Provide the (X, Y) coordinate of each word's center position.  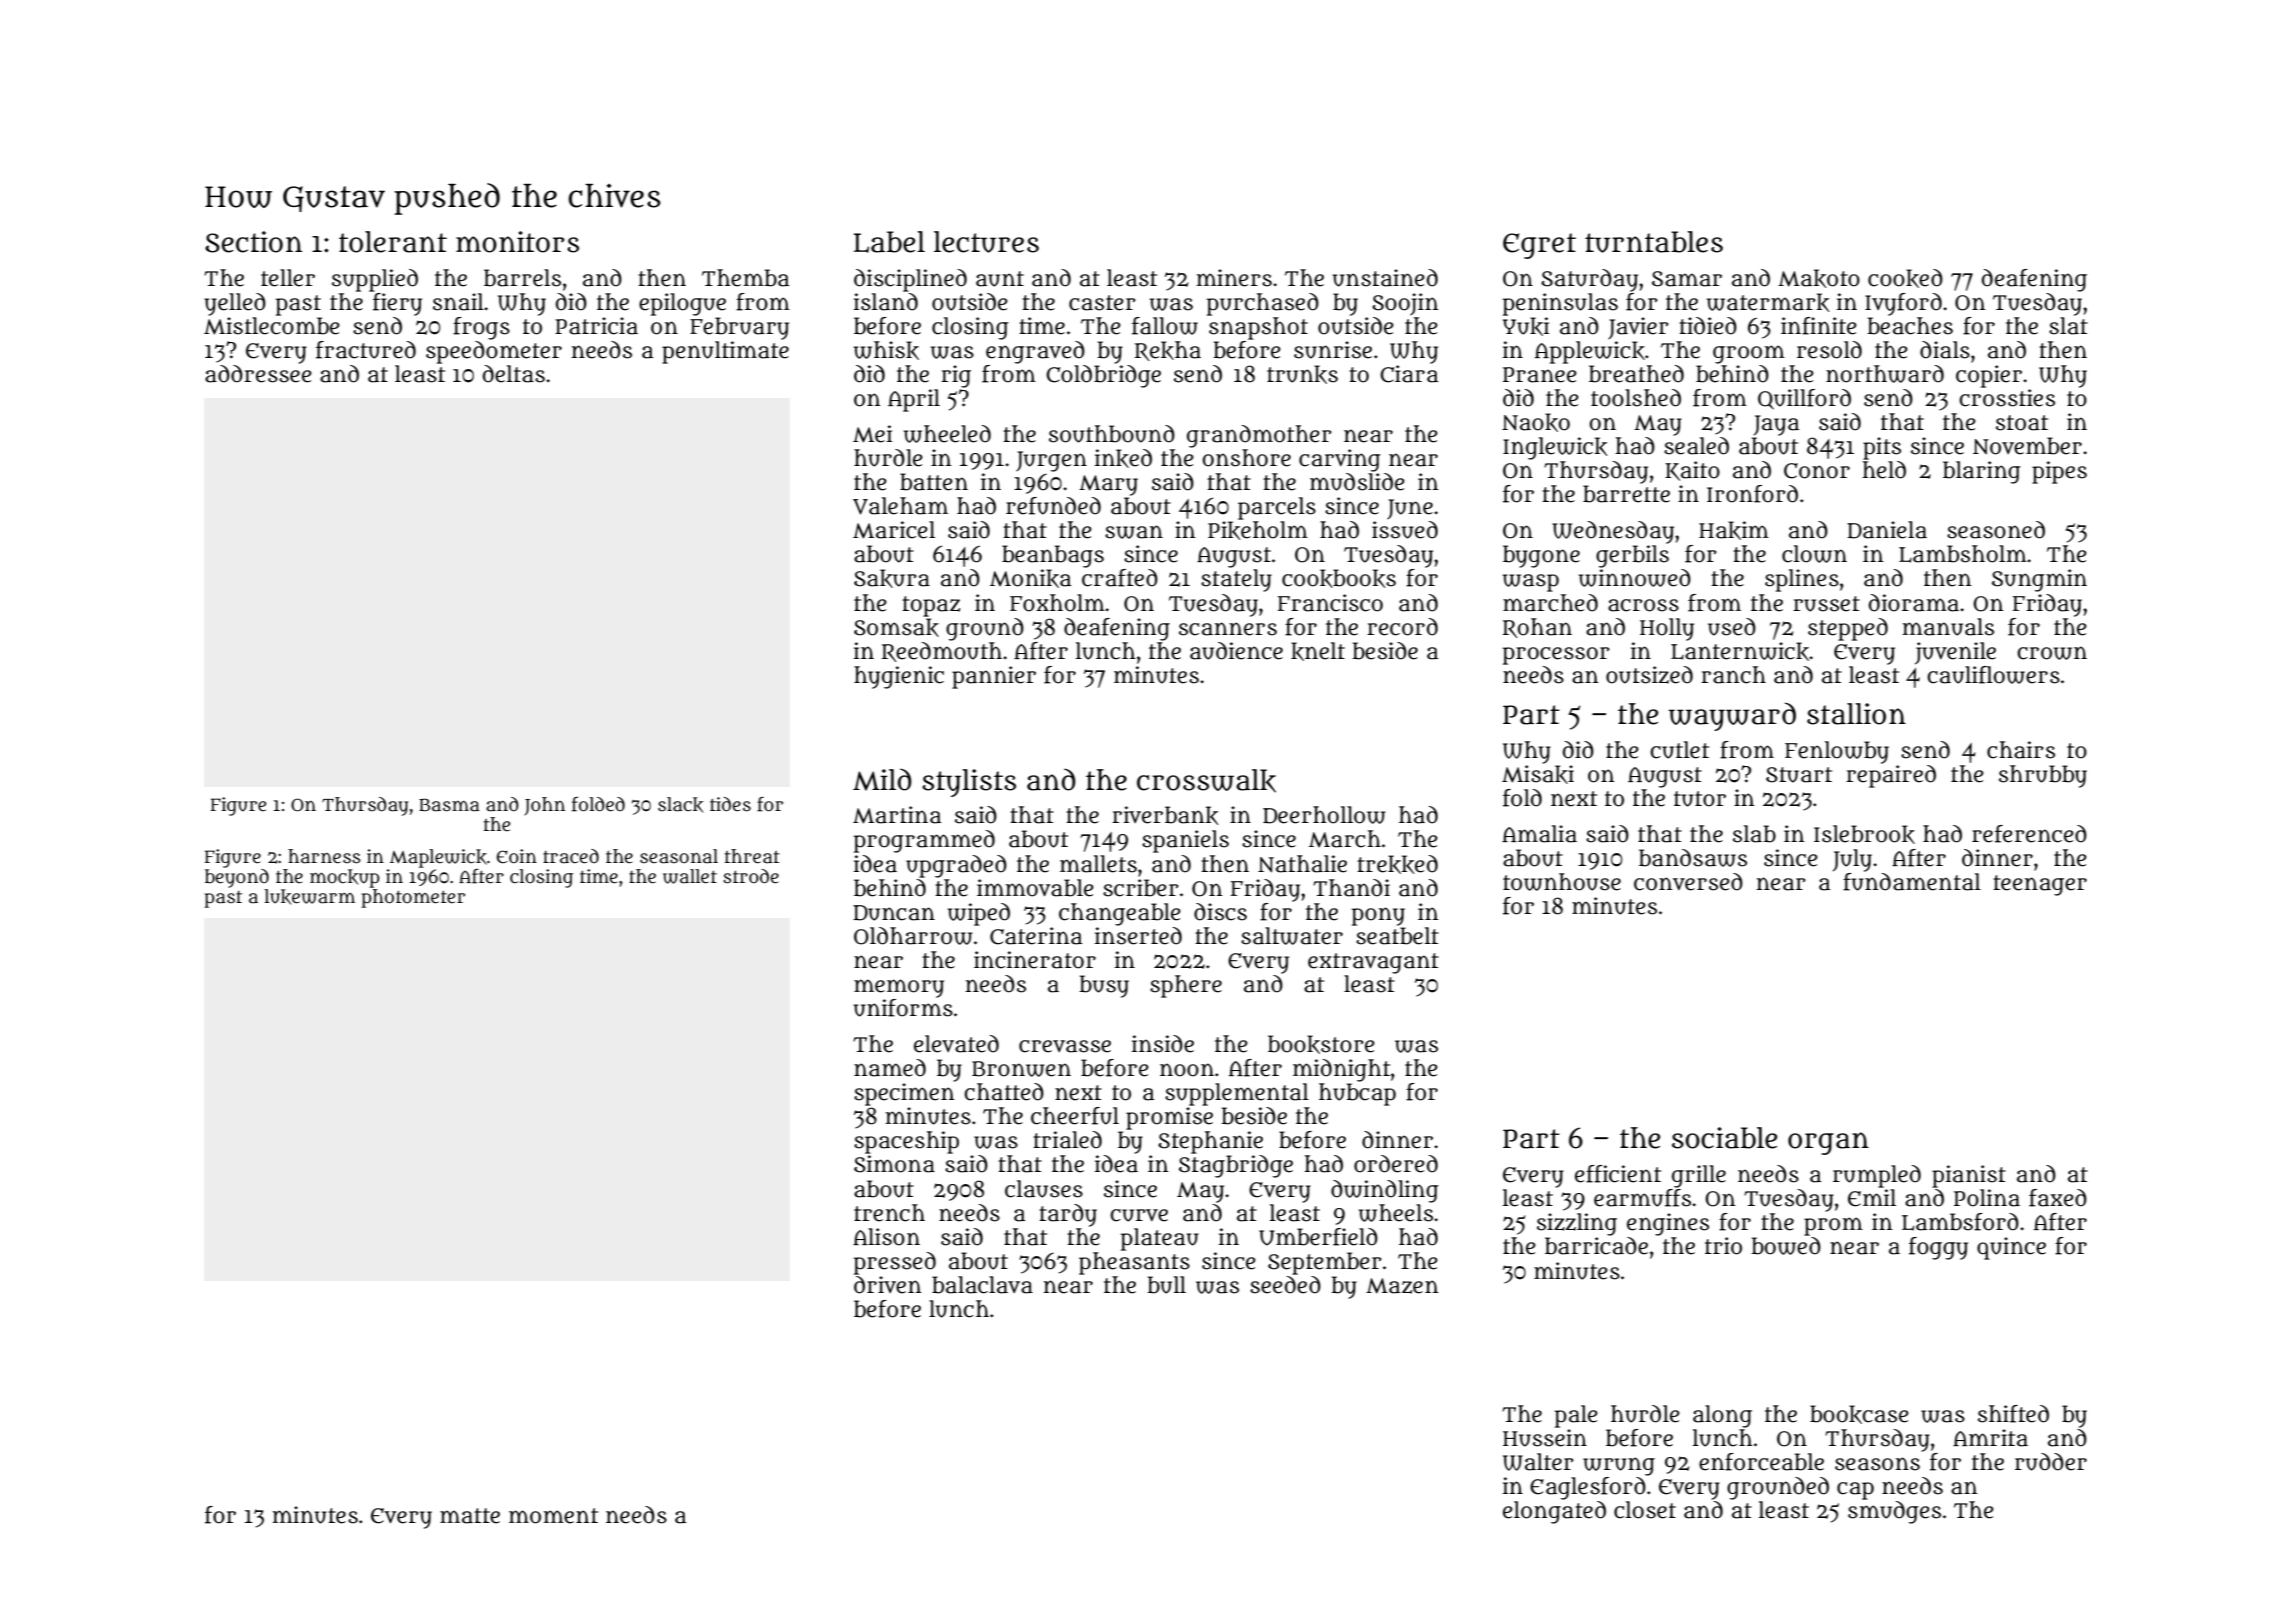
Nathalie (1302, 864)
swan (1134, 532)
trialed (1067, 1140)
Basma (449, 805)
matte (470, 1516)
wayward (1732, 716)
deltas (514, 374)
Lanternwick (1740, 651)
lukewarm (309, 897)
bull (1166, 1285)
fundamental (1912, 882)
